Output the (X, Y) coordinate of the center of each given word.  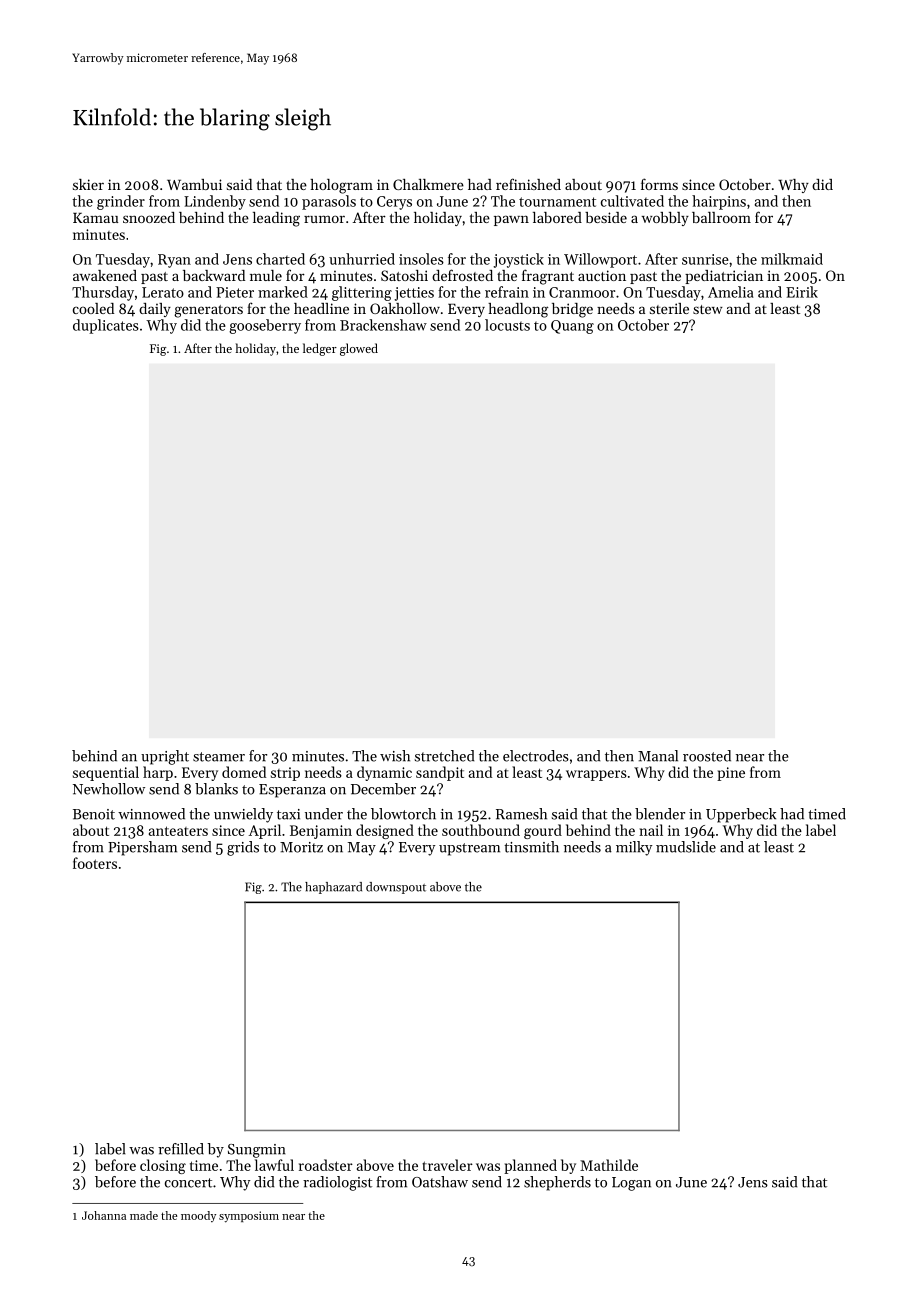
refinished (528, 184)
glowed (359, 349)
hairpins (719, 202)
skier (88, 184)
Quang (572, 327)
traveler (447, 1165)
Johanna (104, 1215)
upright (165, 757)
